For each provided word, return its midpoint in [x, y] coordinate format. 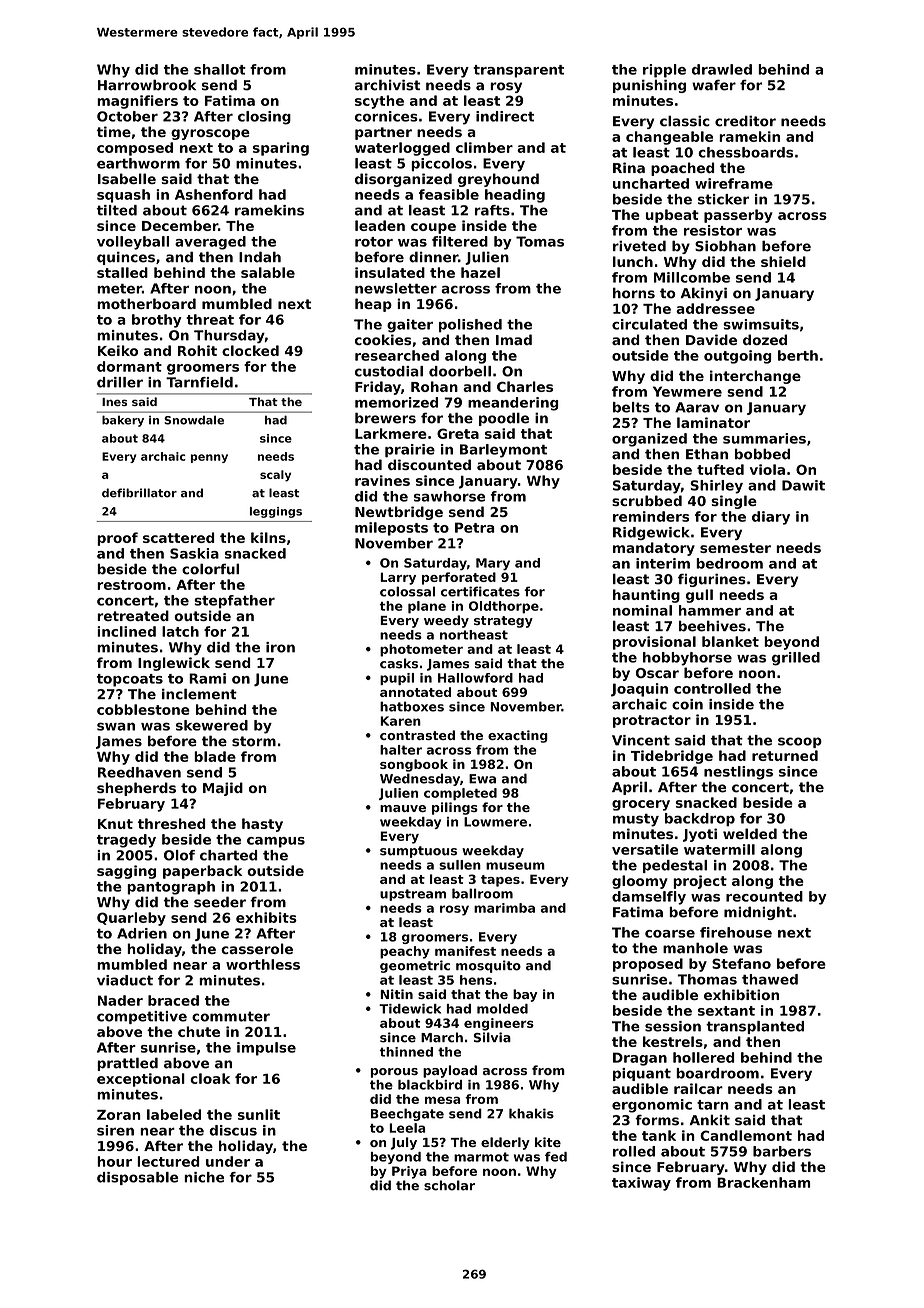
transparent [518, 71]
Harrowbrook [147, 85]
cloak [210, 1078]
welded [750, 833]
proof [117, 539]
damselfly [649, 898]
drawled [722, 69]
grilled [796, 659]
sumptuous [418, 852]
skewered [212, 725]
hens [476, 980]
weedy [446, 621]
